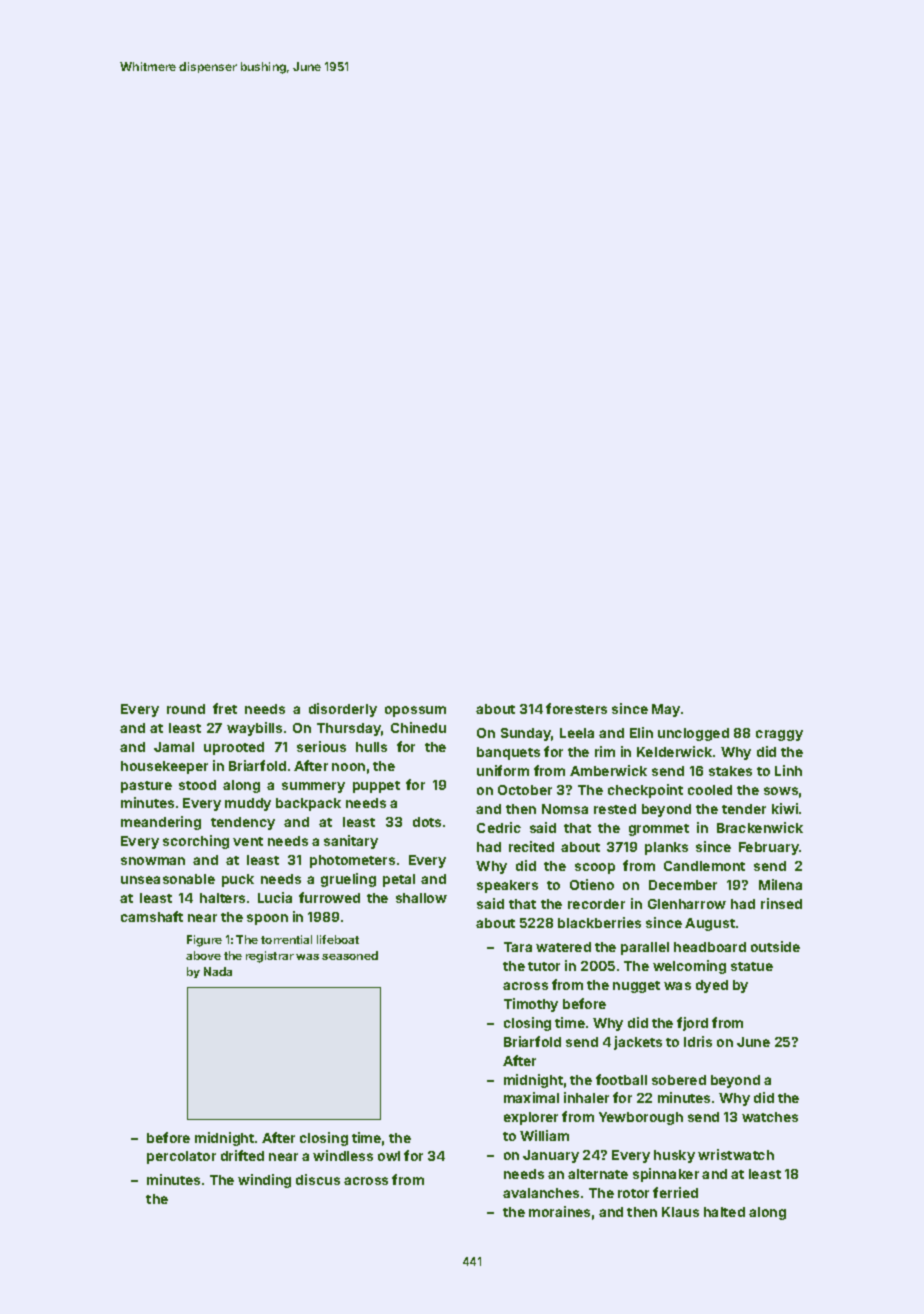 The image size is (924, 1314). Describe the element at coordinates (186, 709) in the image. I see `round` at that location.
